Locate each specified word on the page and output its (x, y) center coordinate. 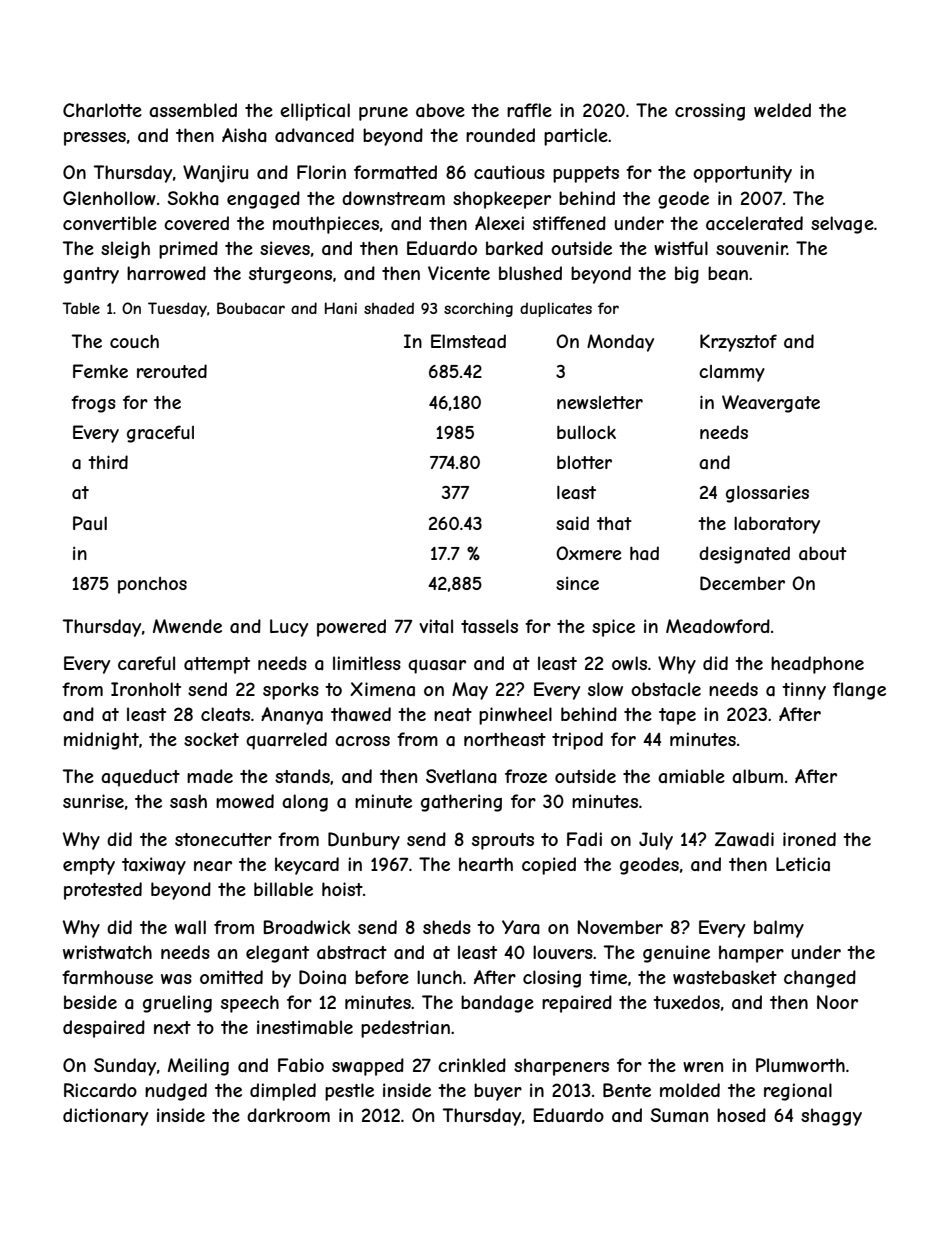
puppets (586, 174)
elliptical (315, 112)
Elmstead (468, 341)
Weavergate (771, 404)
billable (283, 889)
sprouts (503, 841)
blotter (584, 462)
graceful (160, 434)
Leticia (803, 864)
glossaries (767, 494)
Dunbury (364, 841)
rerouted (172, 371)
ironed (809, 839)
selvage (842, 225)
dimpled (283, 1092)
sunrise (93, 801)
